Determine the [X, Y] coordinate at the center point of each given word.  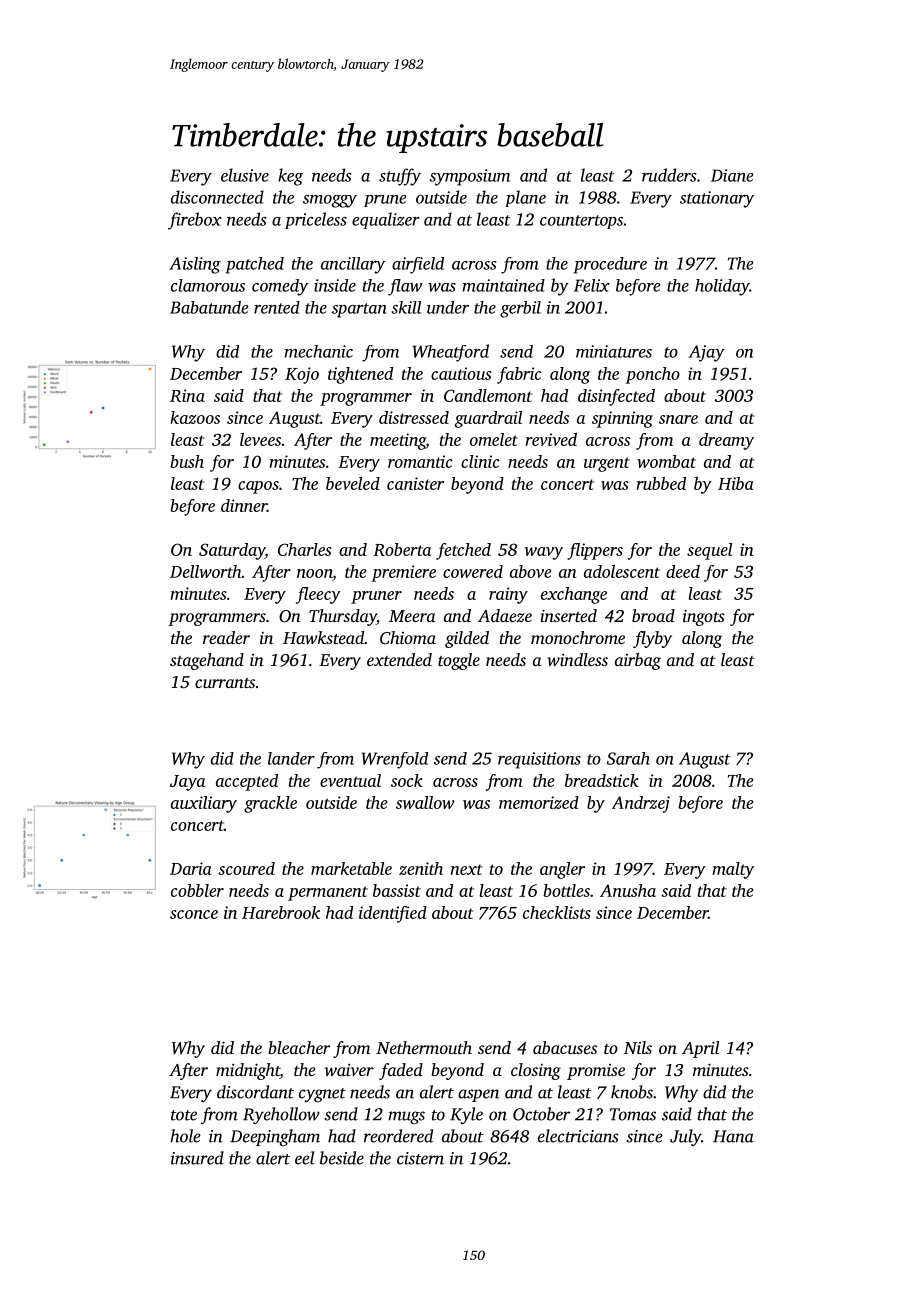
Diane [732, 175]
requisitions [539, 760]
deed [683, 571]
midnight [248, 1071]
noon [314, 573]
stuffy [400, 177]
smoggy [330, 201]
